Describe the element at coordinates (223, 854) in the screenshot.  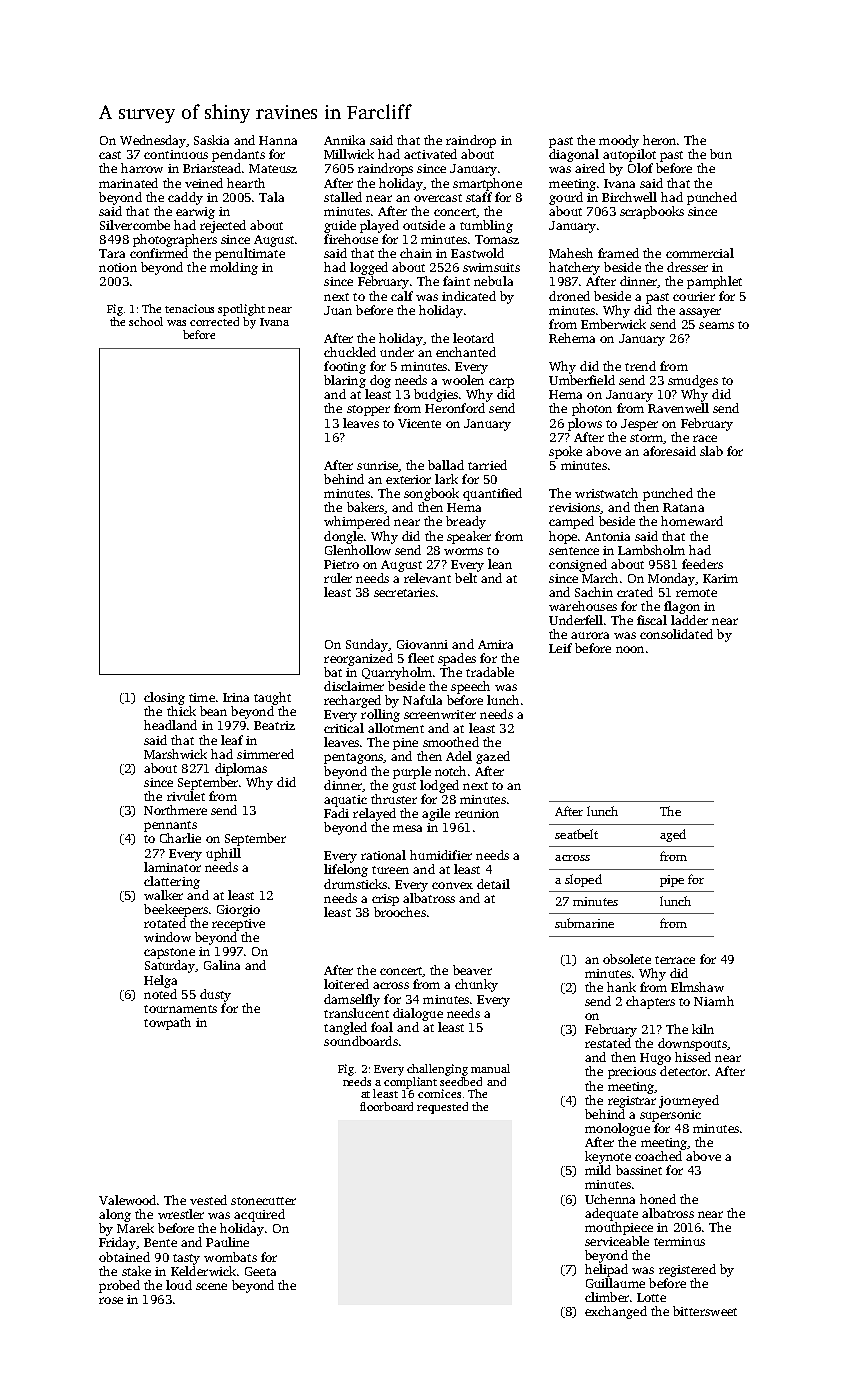
I see `uphill` at that location.
